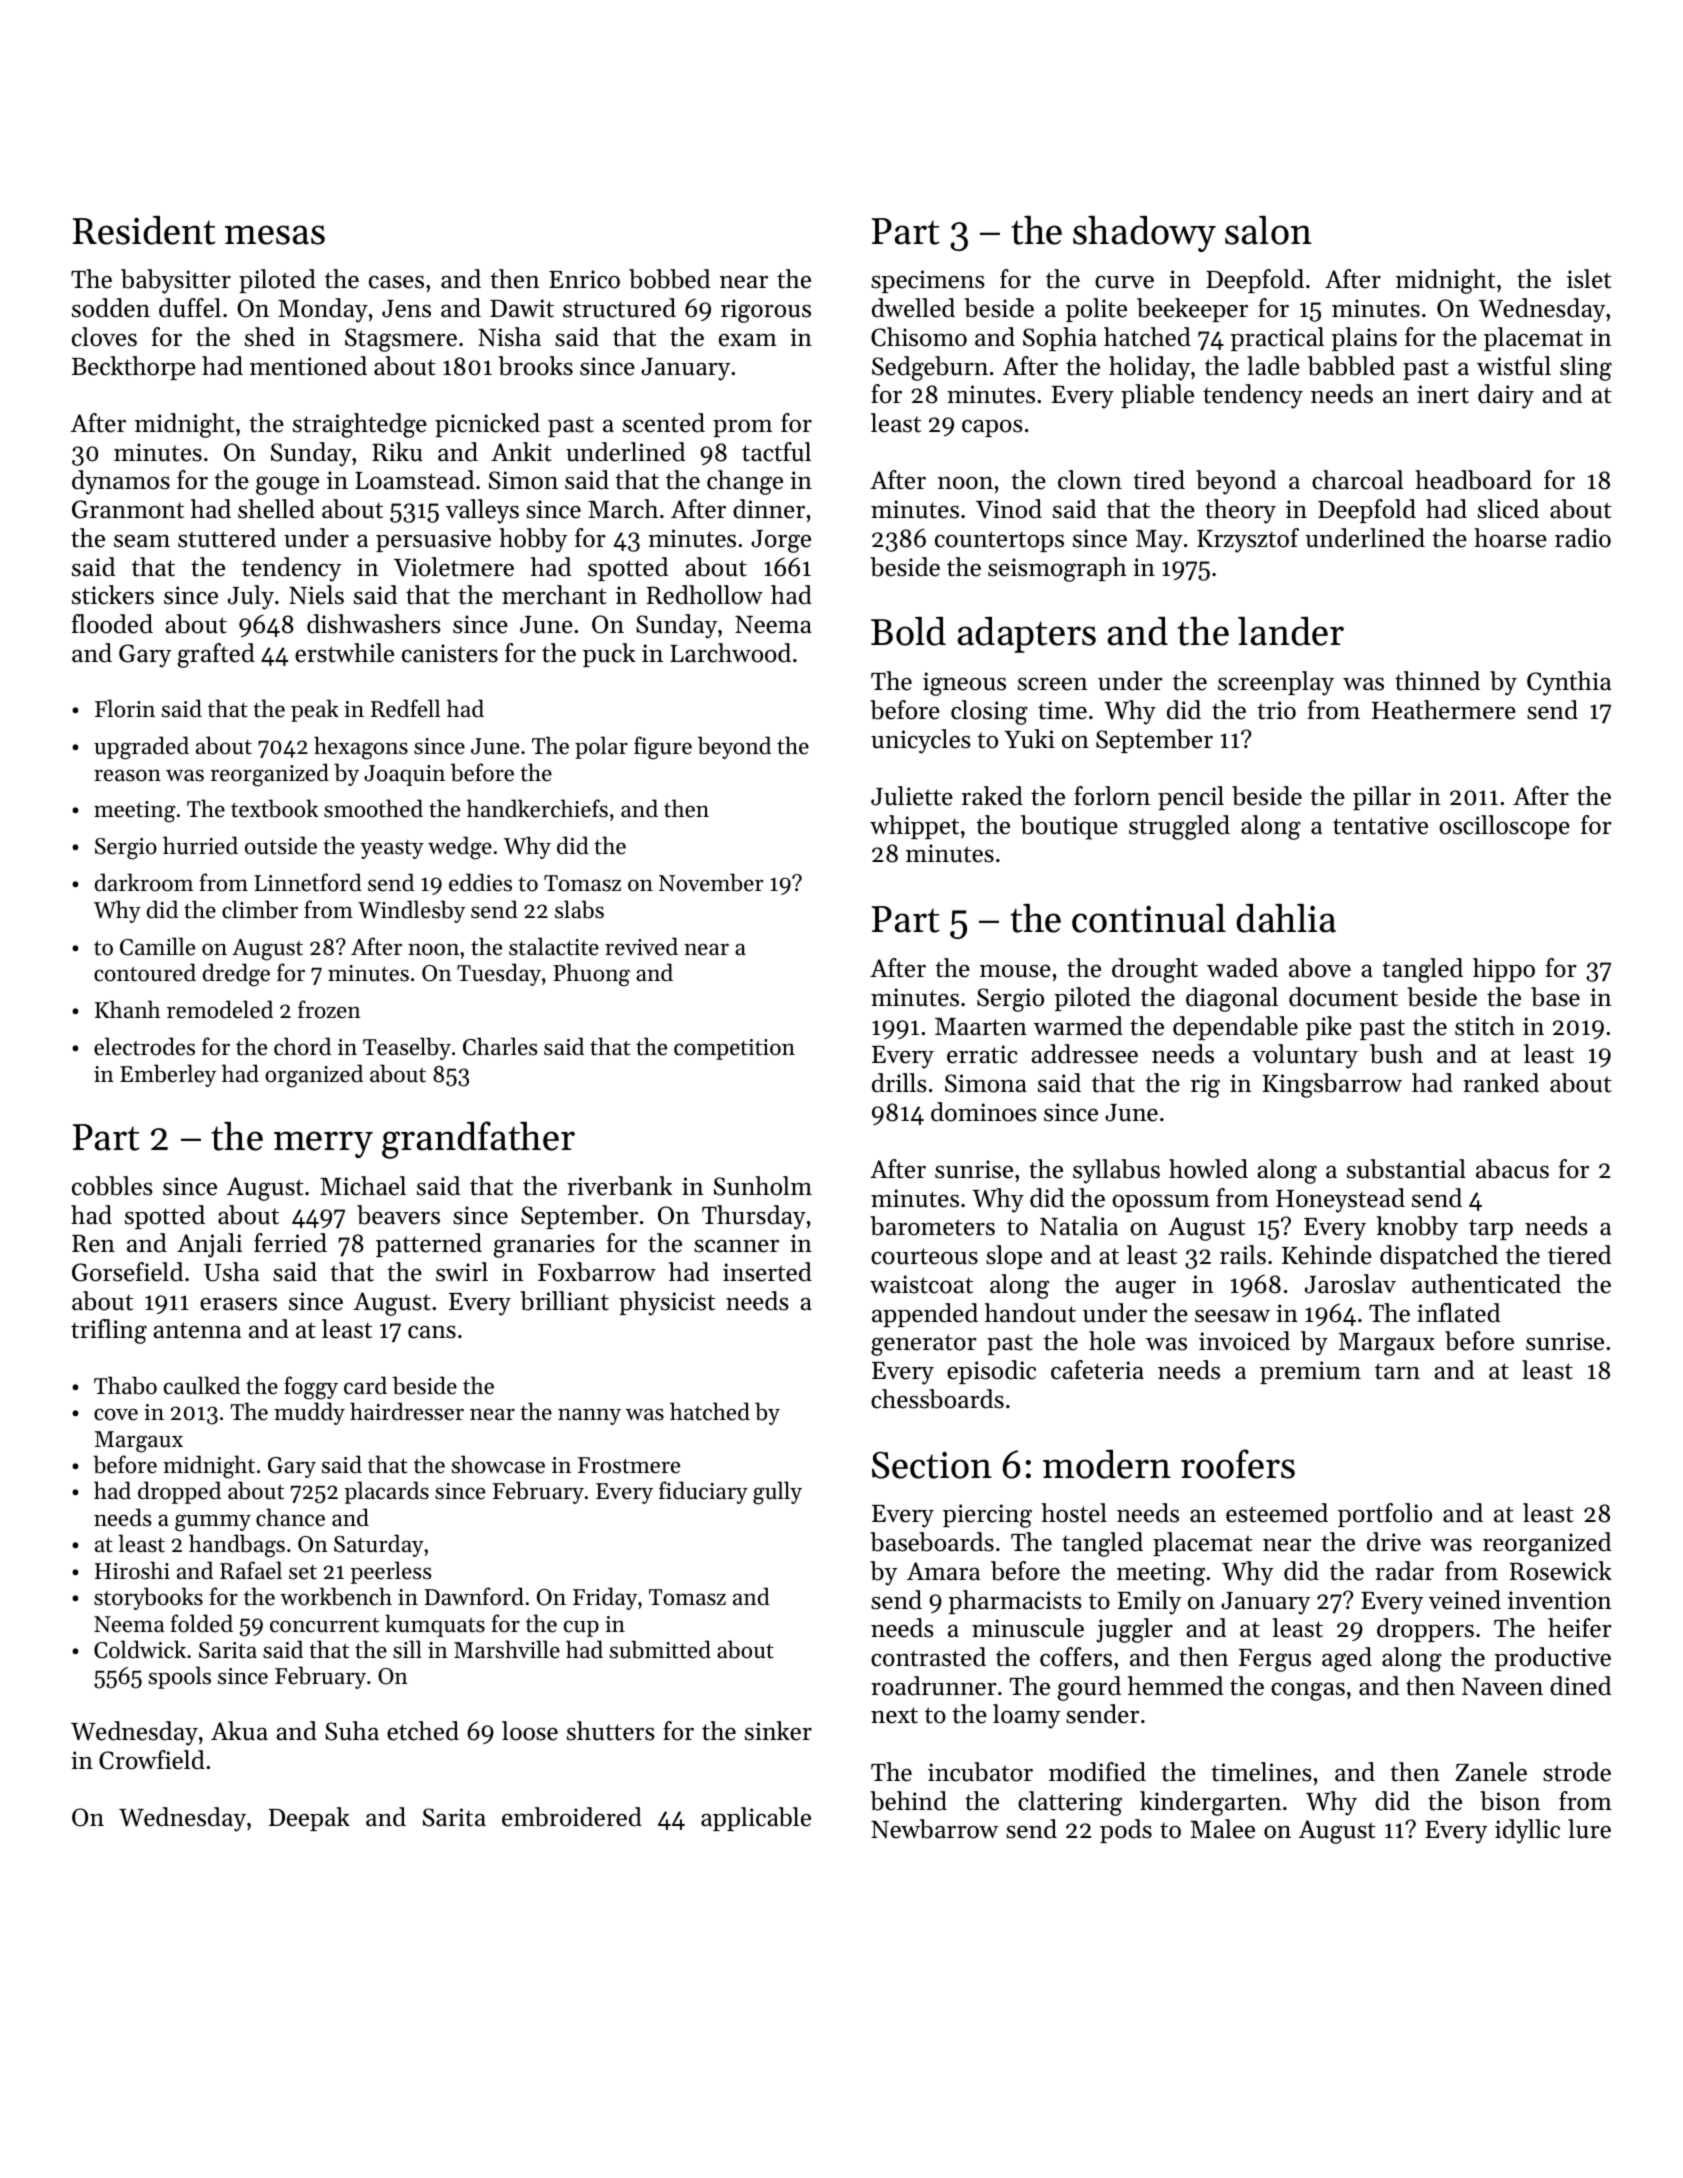 Image resolution: width=1683 pixels, height=2178 pixels. I want to click on applicable, so click(756, 1819).
